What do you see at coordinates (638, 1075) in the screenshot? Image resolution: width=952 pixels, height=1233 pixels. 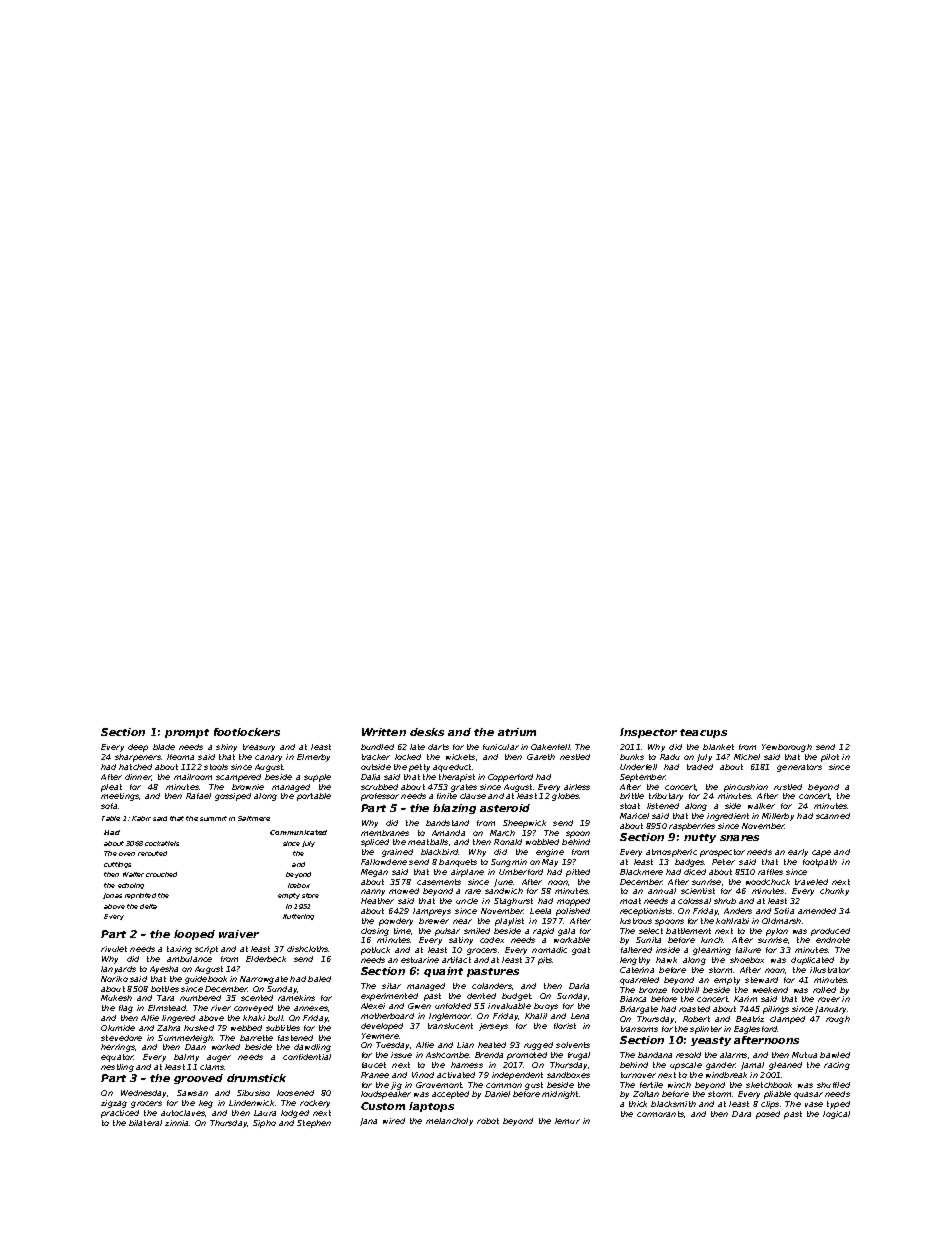 I see `turnover` at bounding box center [638, 1075].
